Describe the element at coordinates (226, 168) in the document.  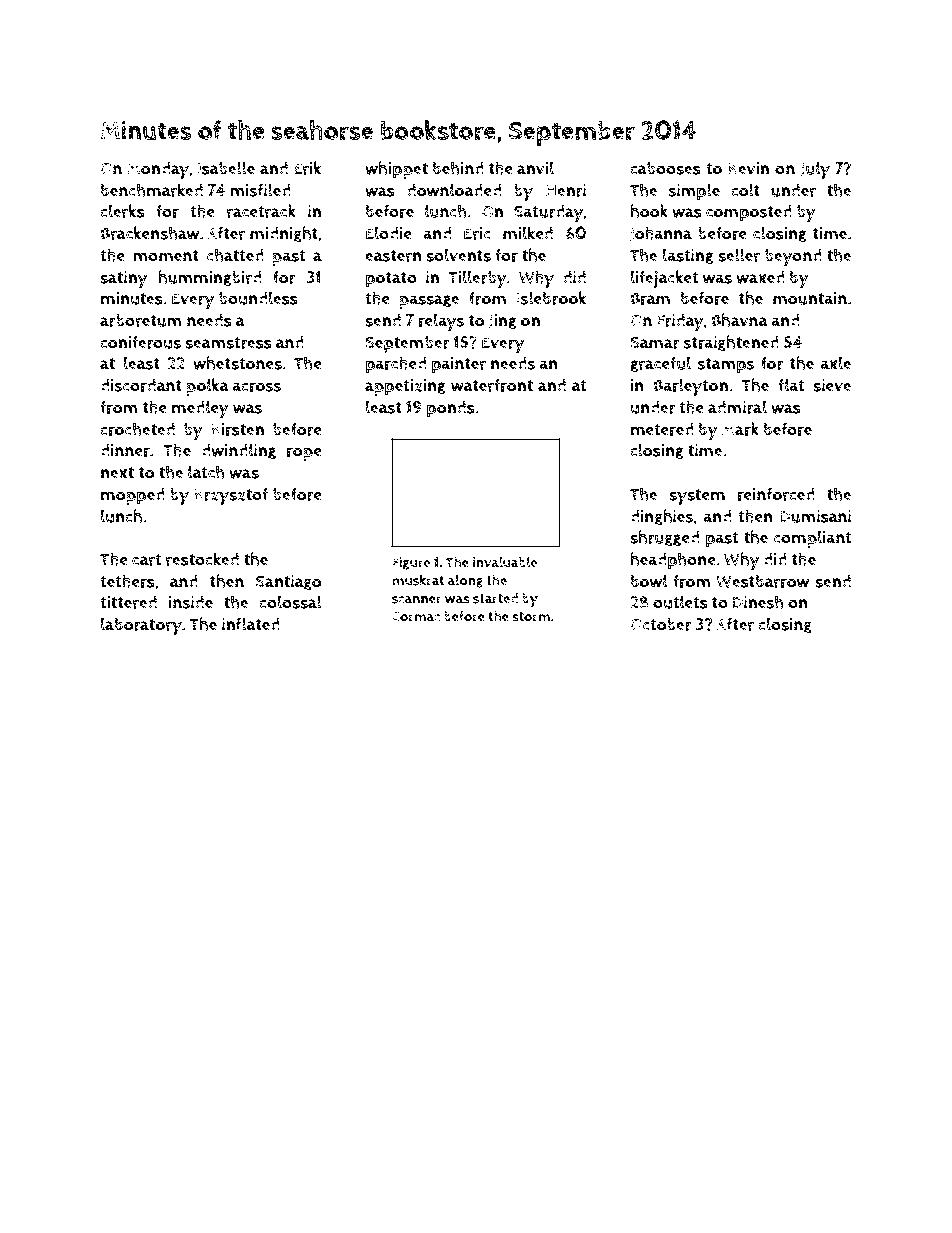
I see `Isabelle` at that location.
